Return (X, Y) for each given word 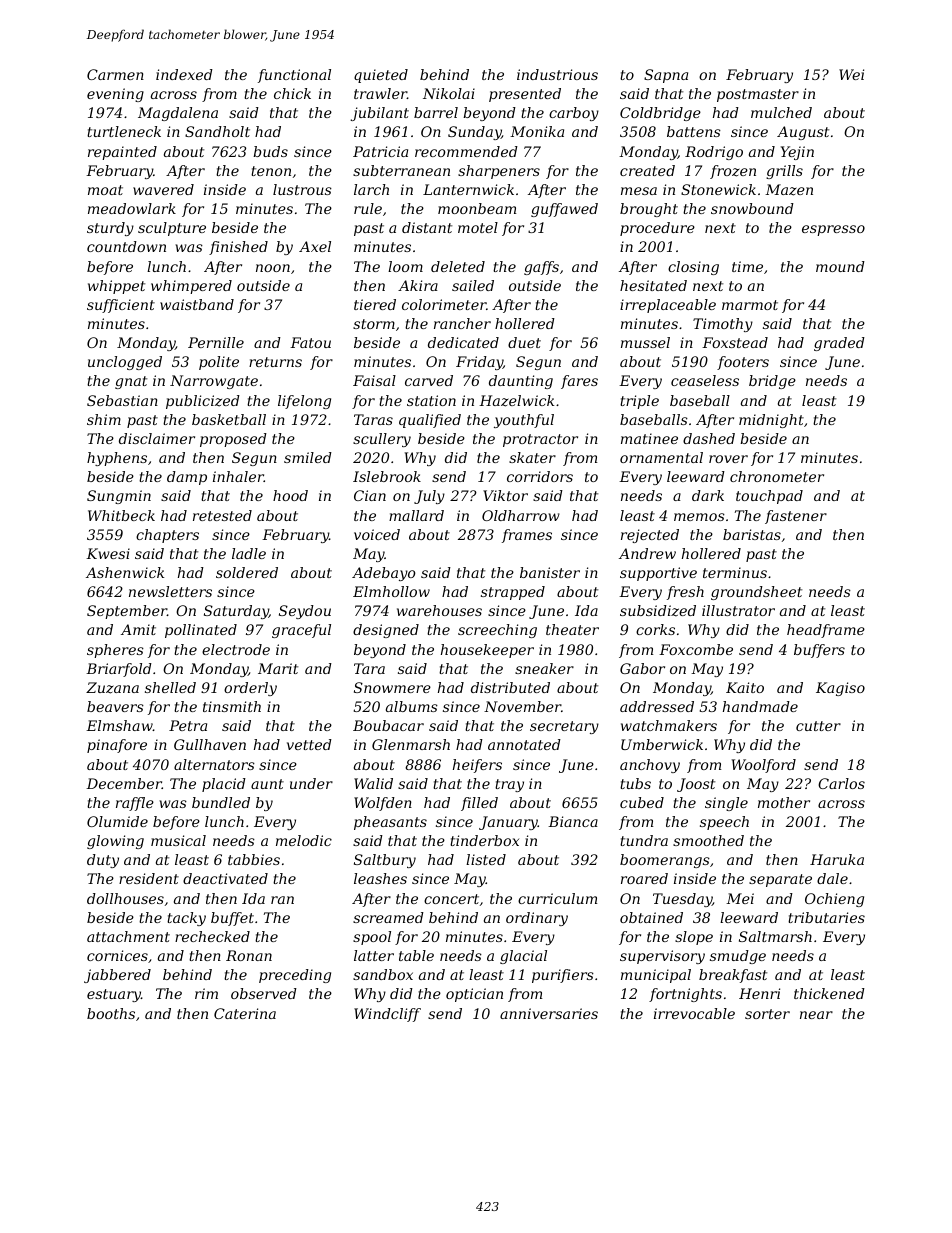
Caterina (245, 1013)
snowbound (752, 208)
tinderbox (484, 840)
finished (238, 248)
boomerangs (665, 861)
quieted (381, 76)
